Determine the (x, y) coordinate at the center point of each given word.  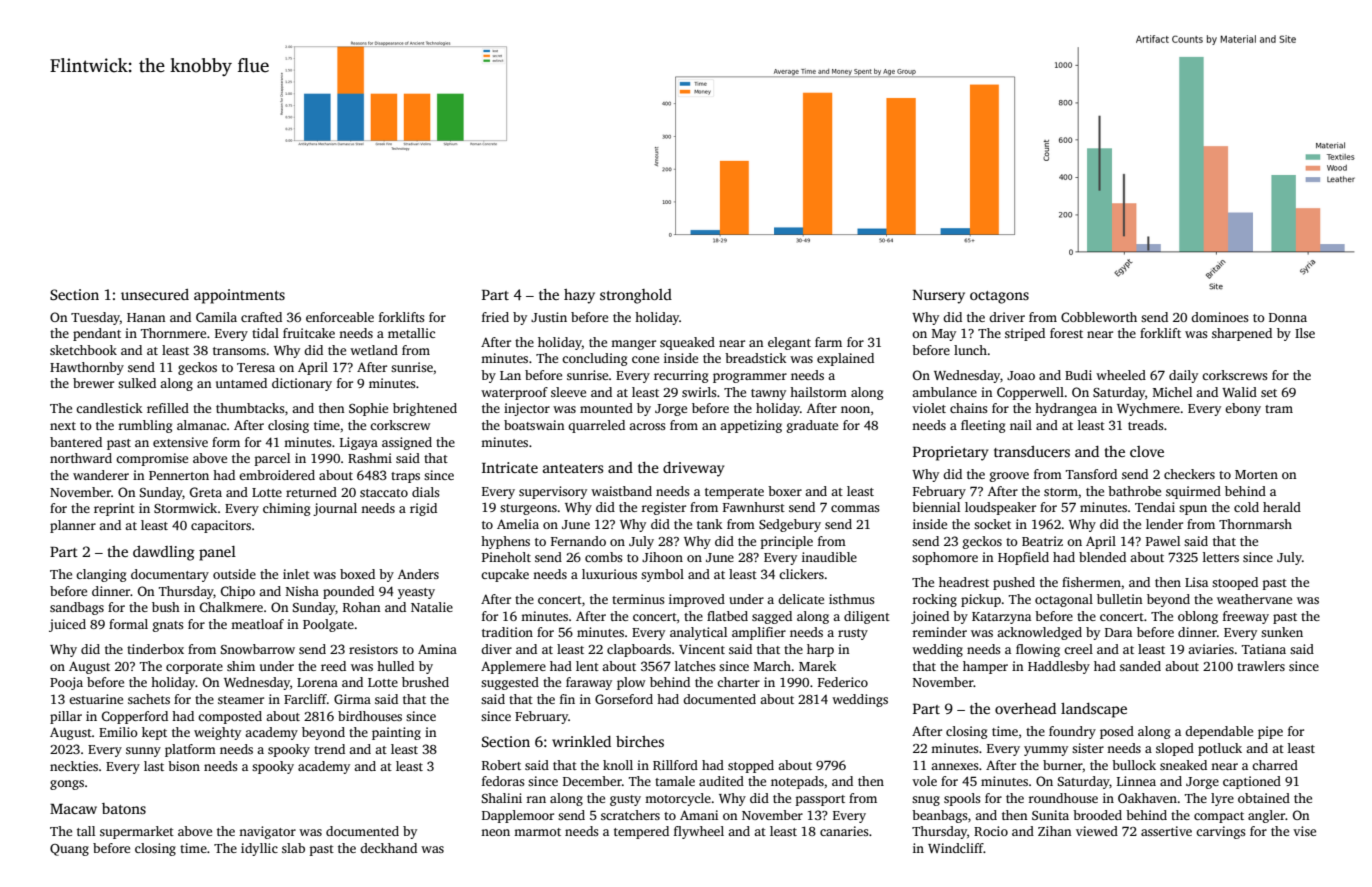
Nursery (939, 297)
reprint (114, 509)
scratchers (630, 815)
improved (697, 600)
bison (184, 766)
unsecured (155, 294)
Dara (1118, 632)
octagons (999, 297)
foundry (1072, 732)
